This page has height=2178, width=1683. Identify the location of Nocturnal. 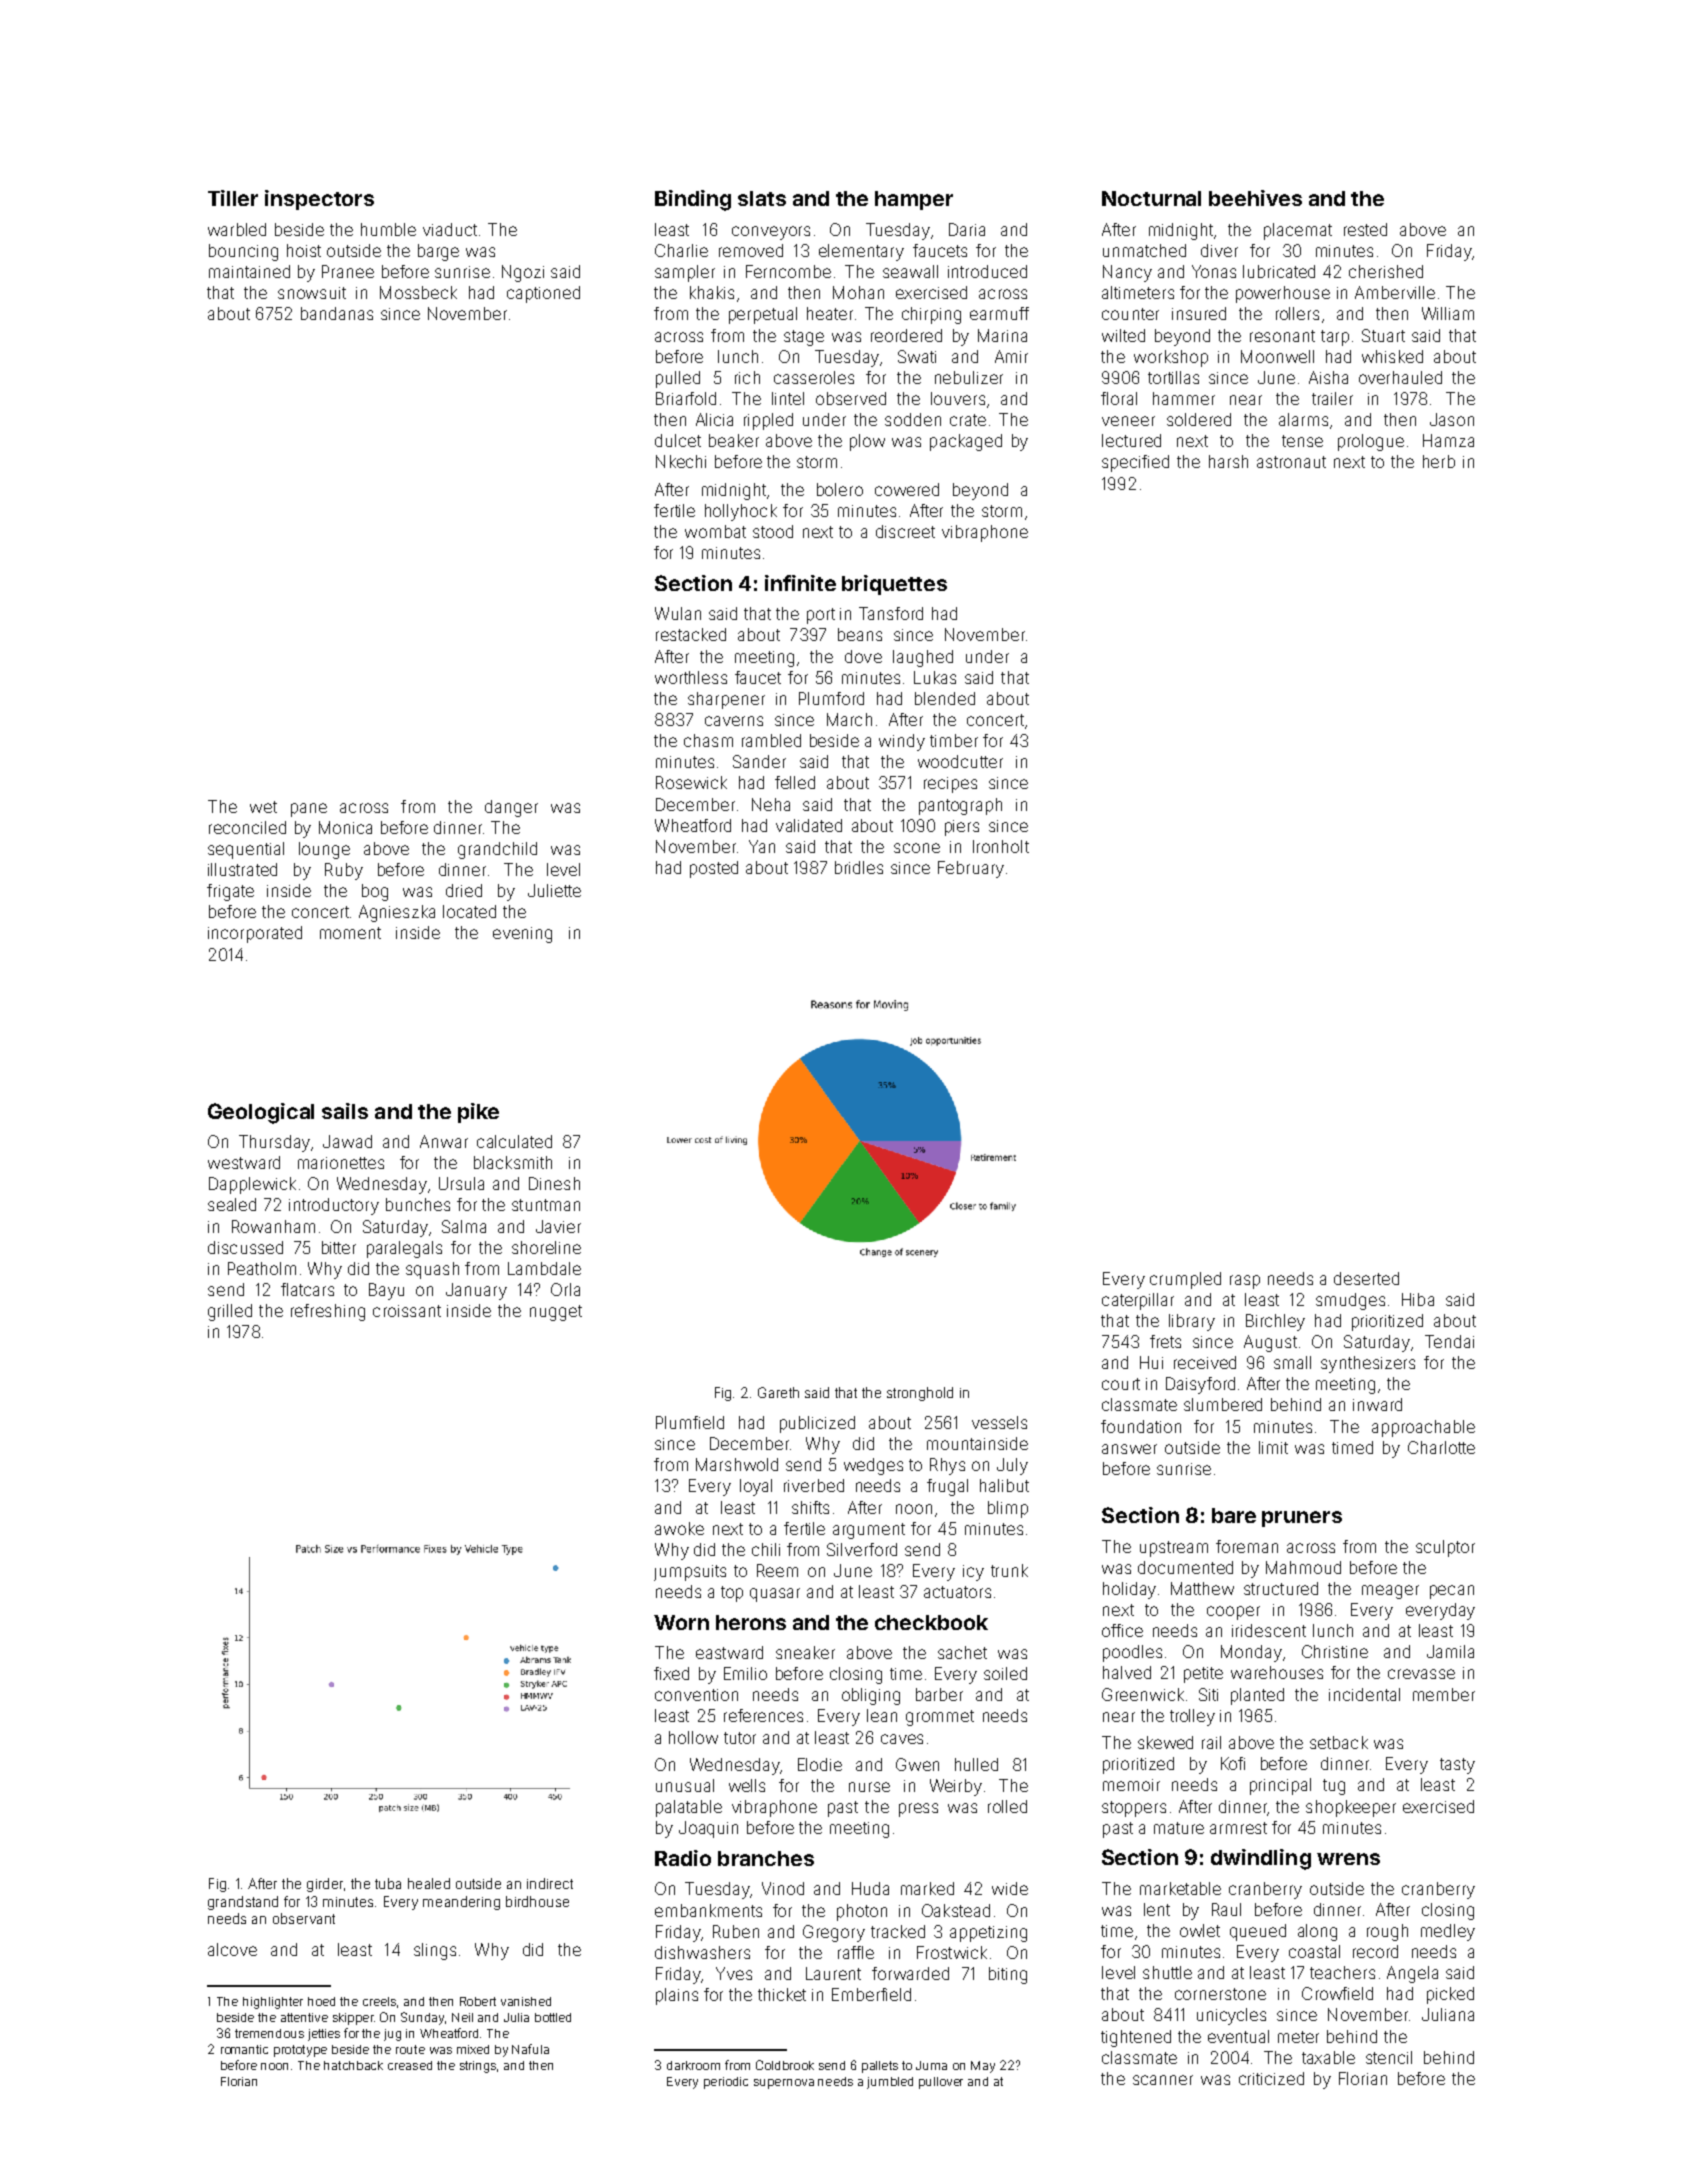
(1151, 198).
